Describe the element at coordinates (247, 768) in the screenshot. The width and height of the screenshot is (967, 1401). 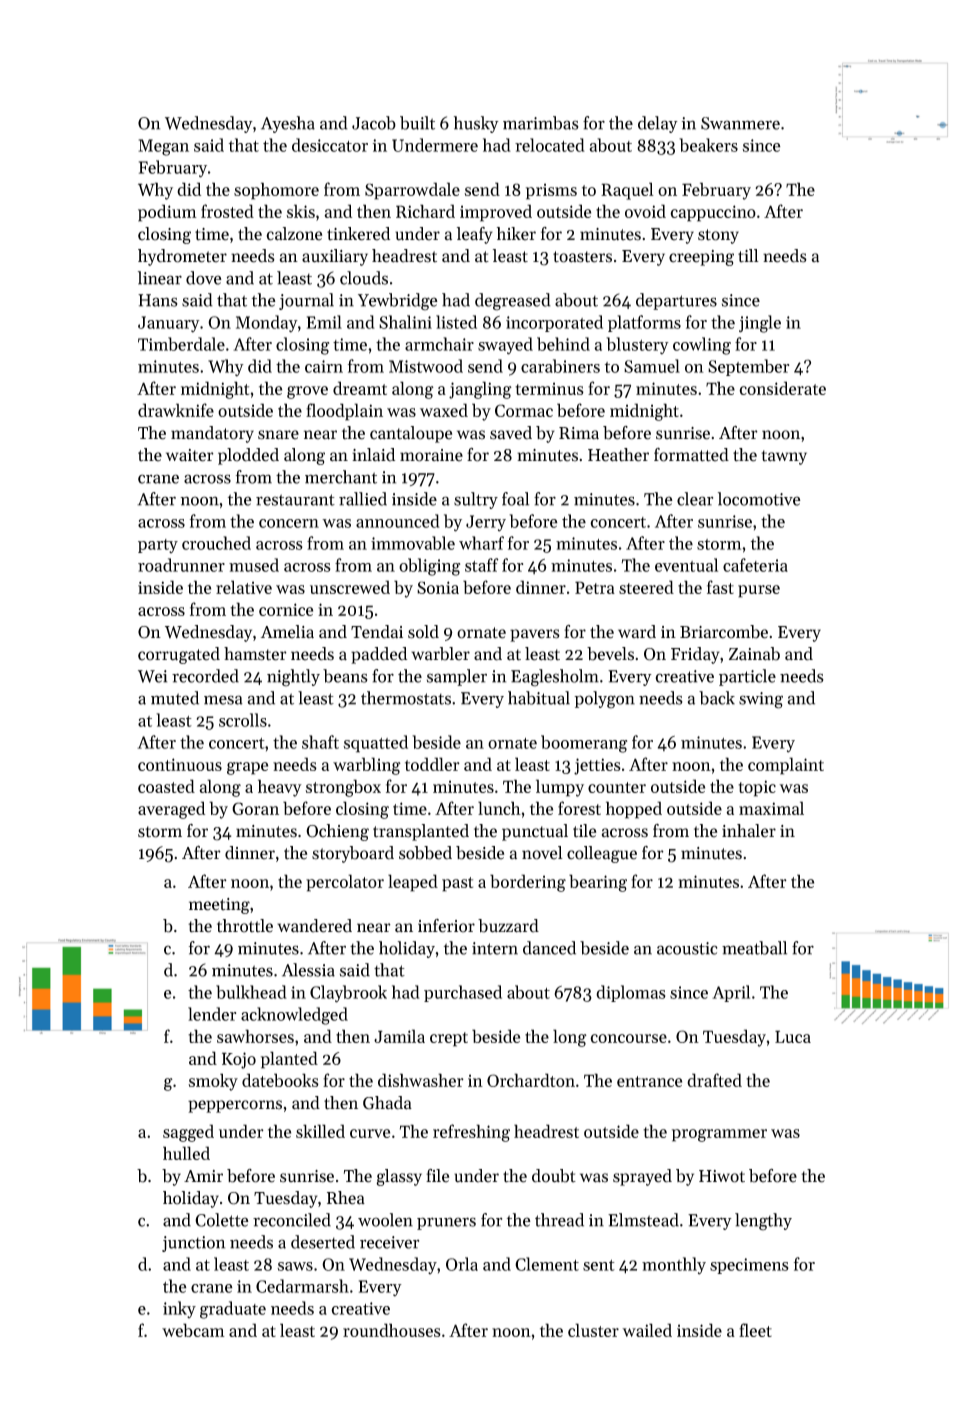
I see `grape` at that location.
